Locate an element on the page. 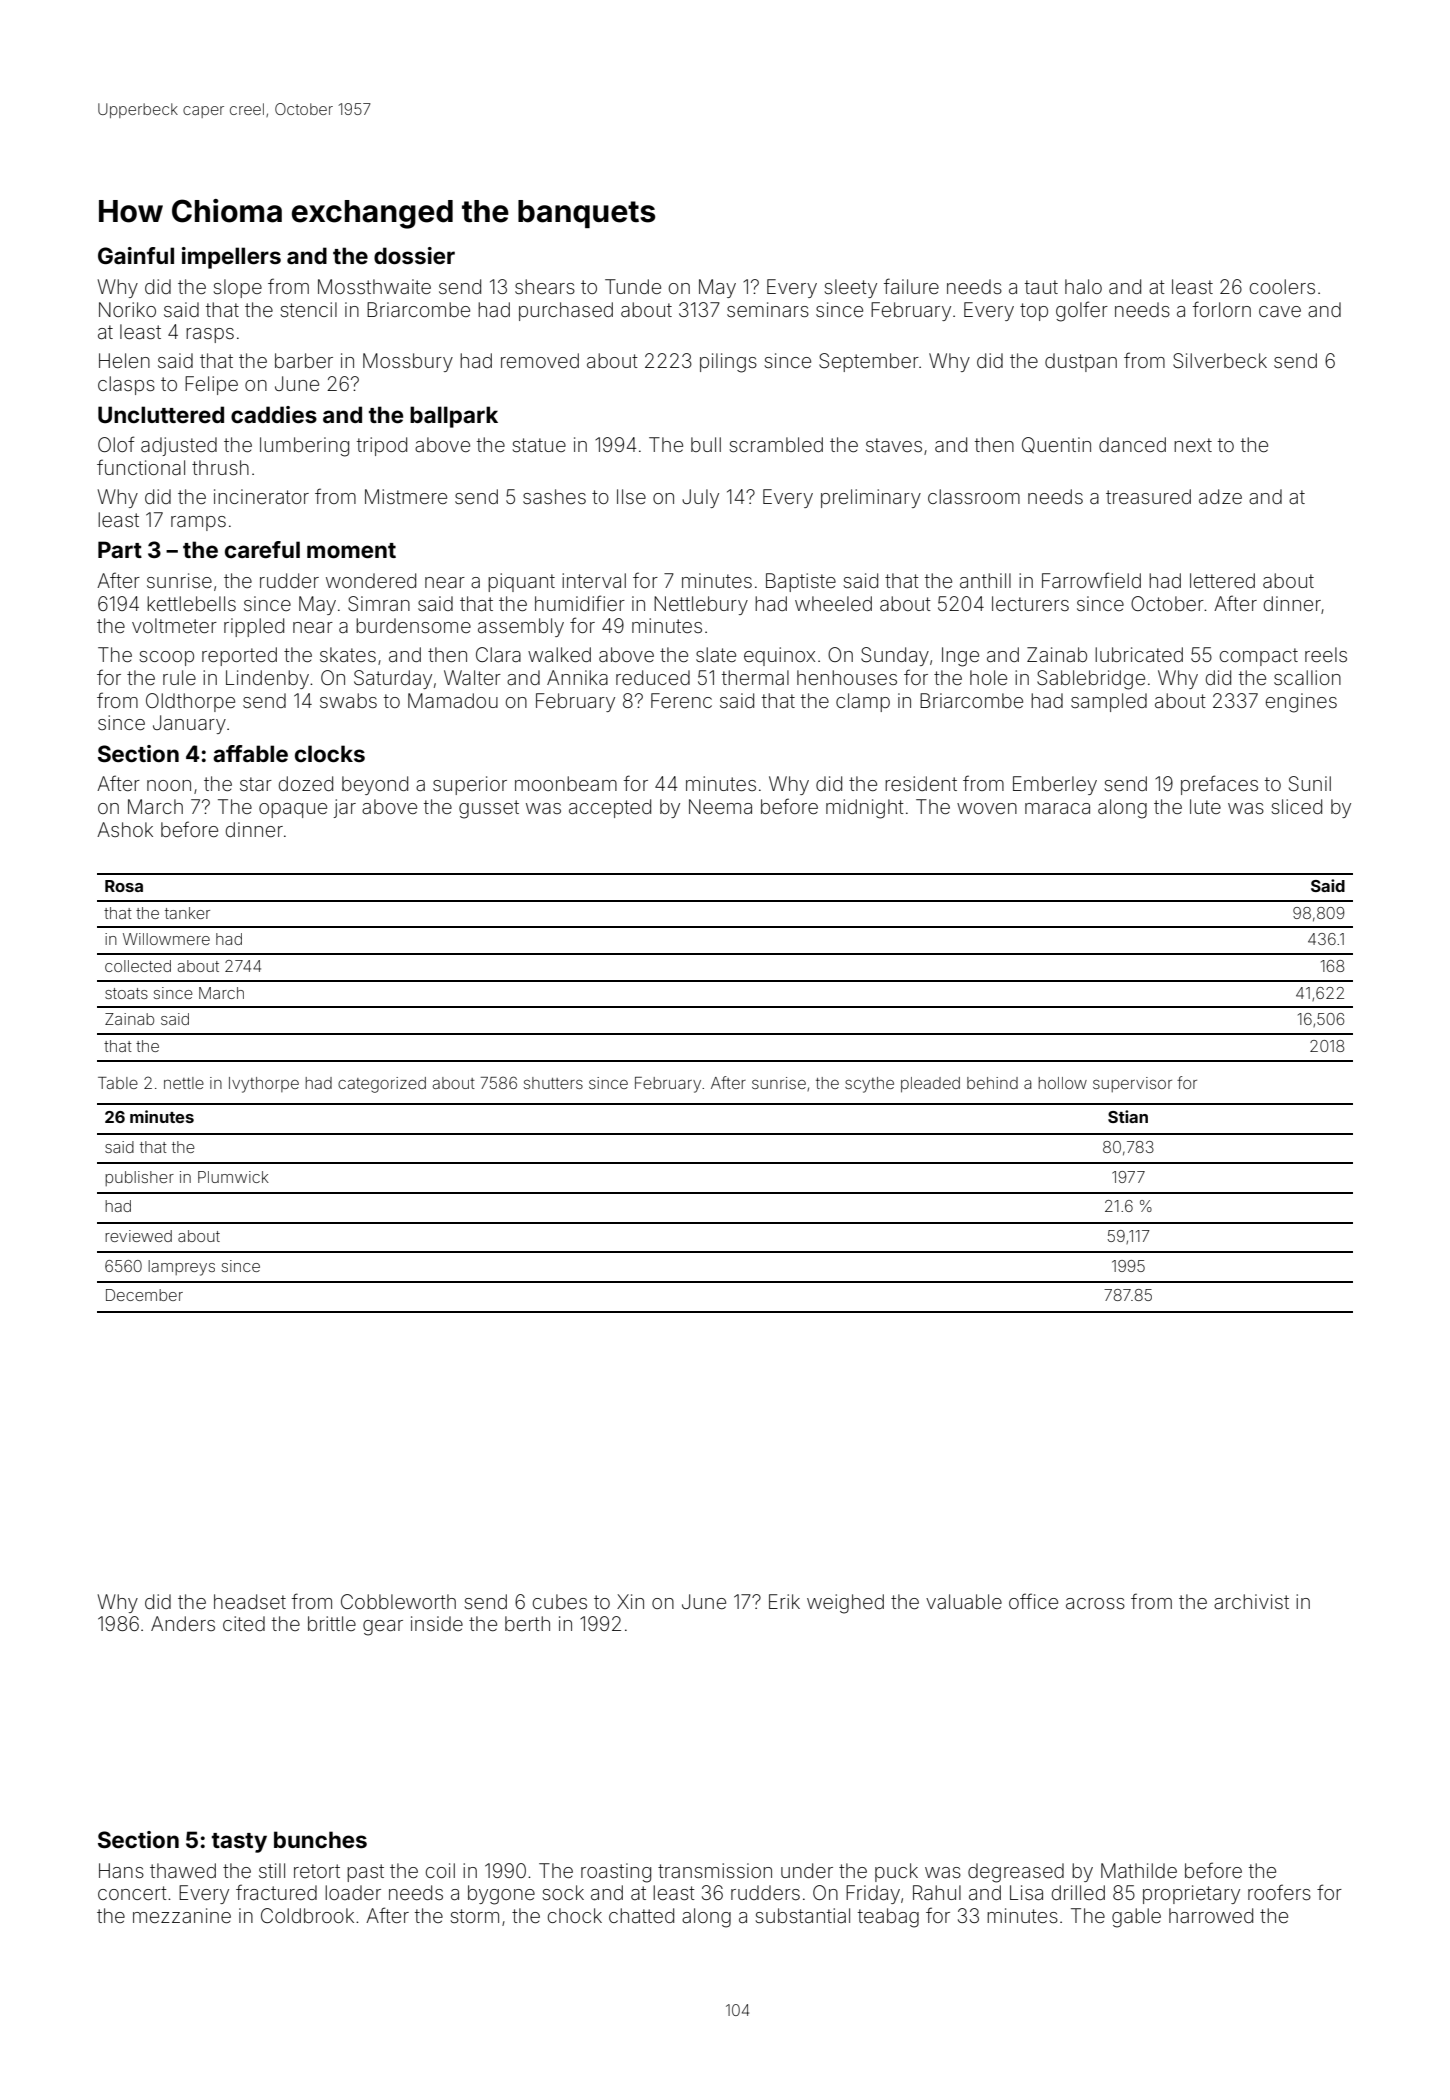 Image resolution: width=1450 pixels, height=2100 pixels. Erik is located at coordinates (784, 1601).
